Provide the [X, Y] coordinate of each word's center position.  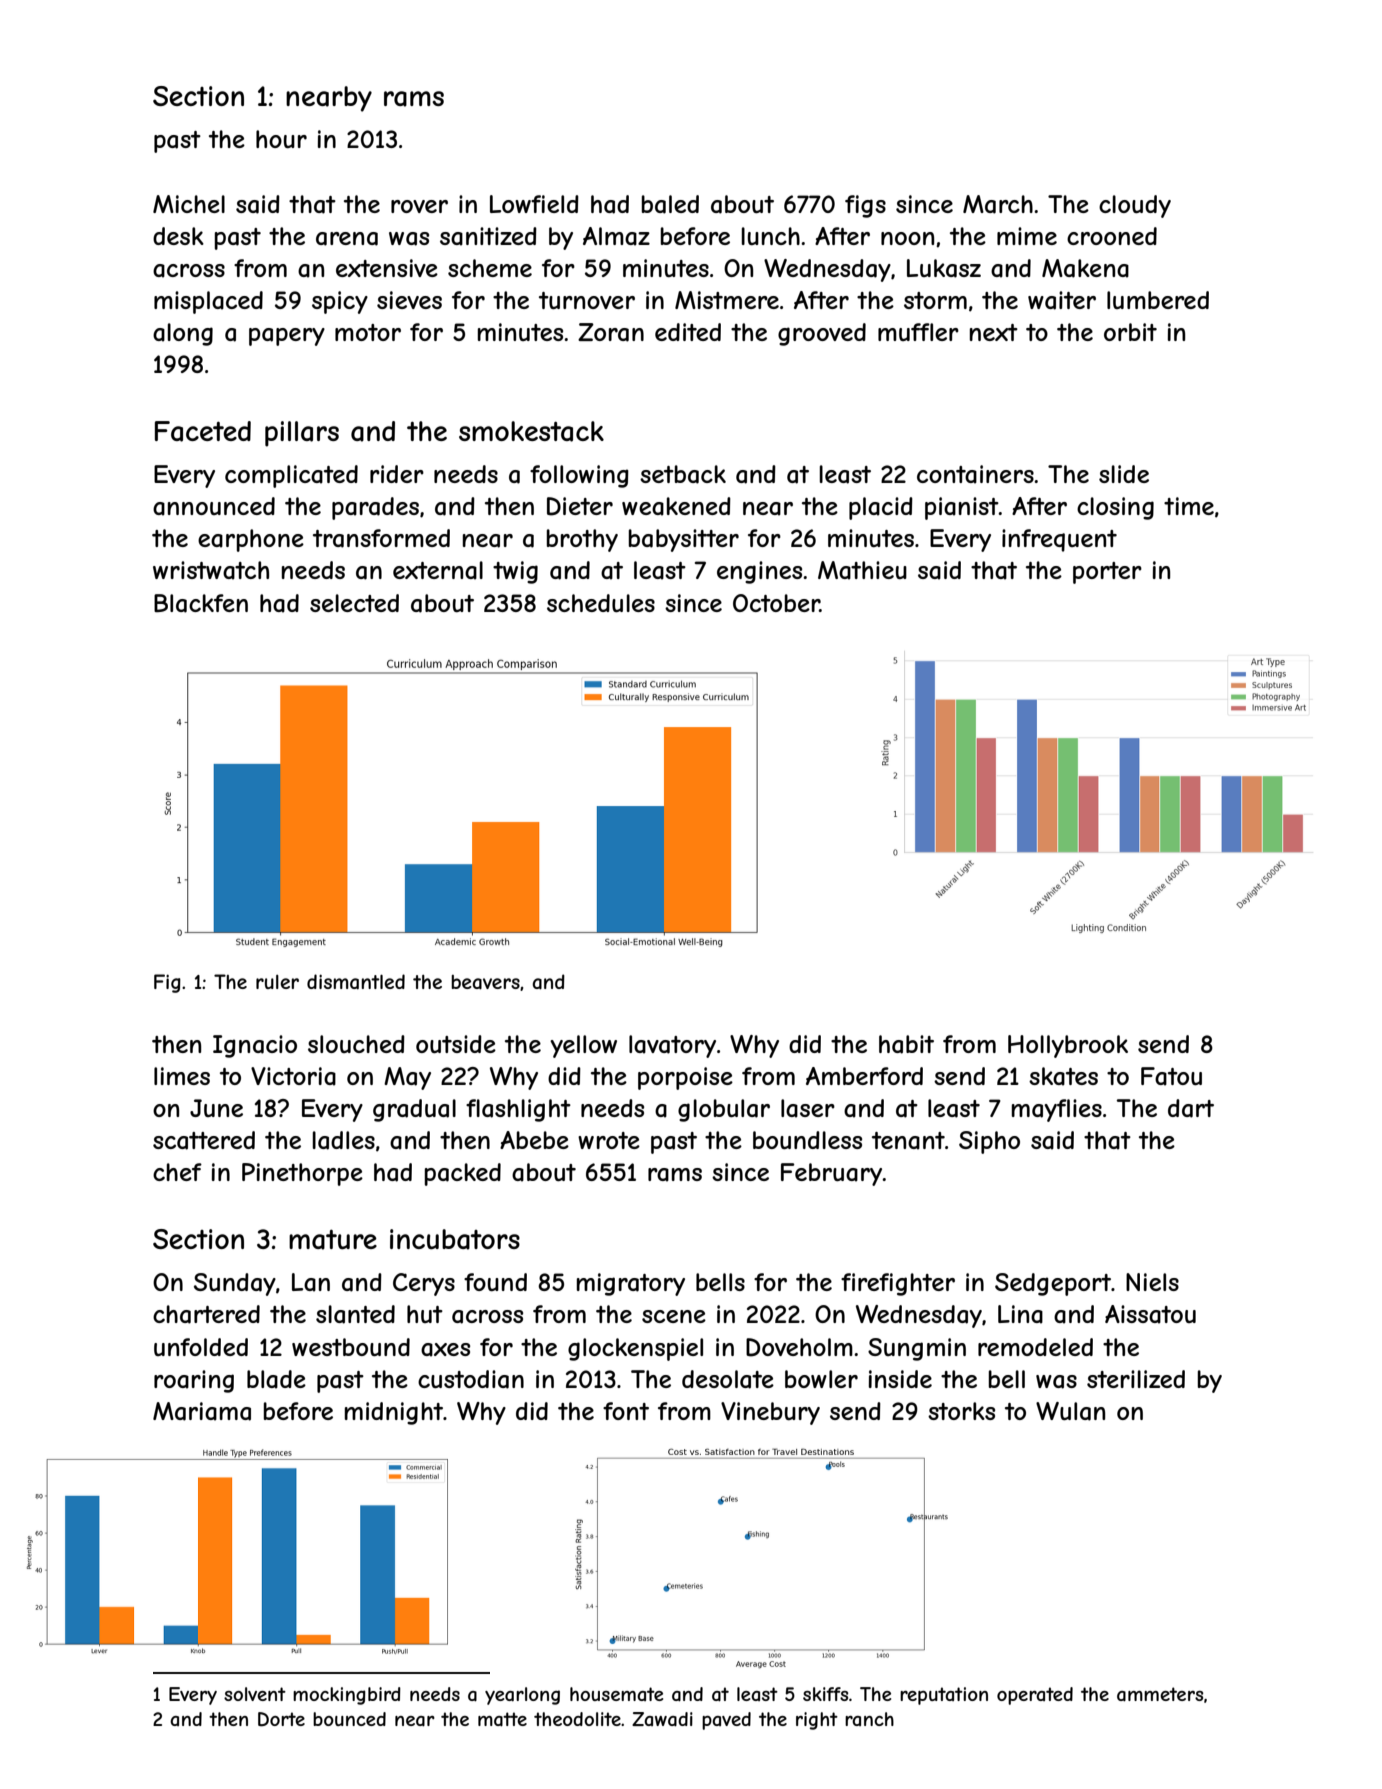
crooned [1112, 236]
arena [347, 239]
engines [759, 572]
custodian [471, 1379]
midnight [394, 1413]
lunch [771, 236]
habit [906, 1044]
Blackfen [201, 603]
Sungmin [917, 1349]
